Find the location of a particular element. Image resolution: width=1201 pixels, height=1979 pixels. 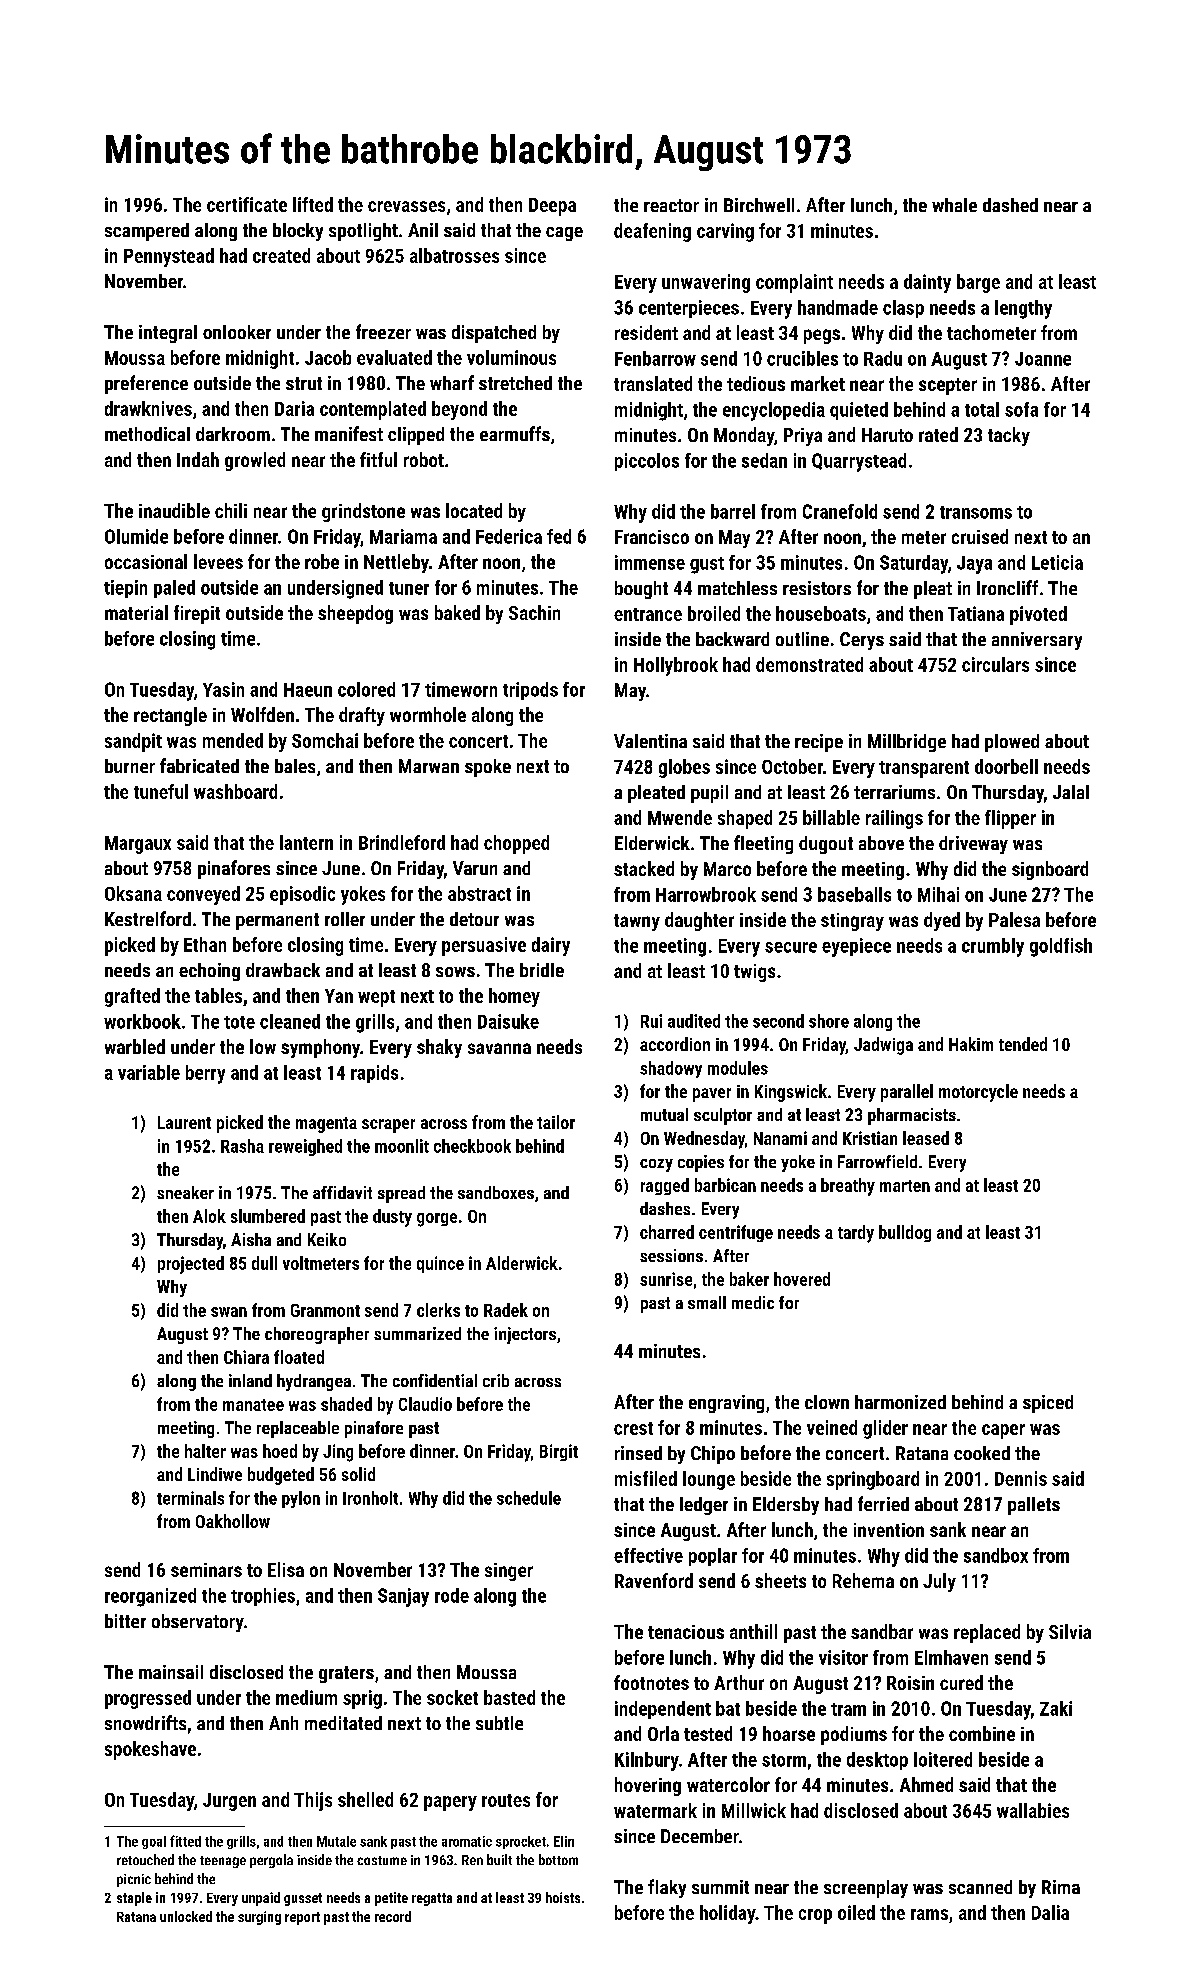

projected is located at coordinates (191, 1265).
